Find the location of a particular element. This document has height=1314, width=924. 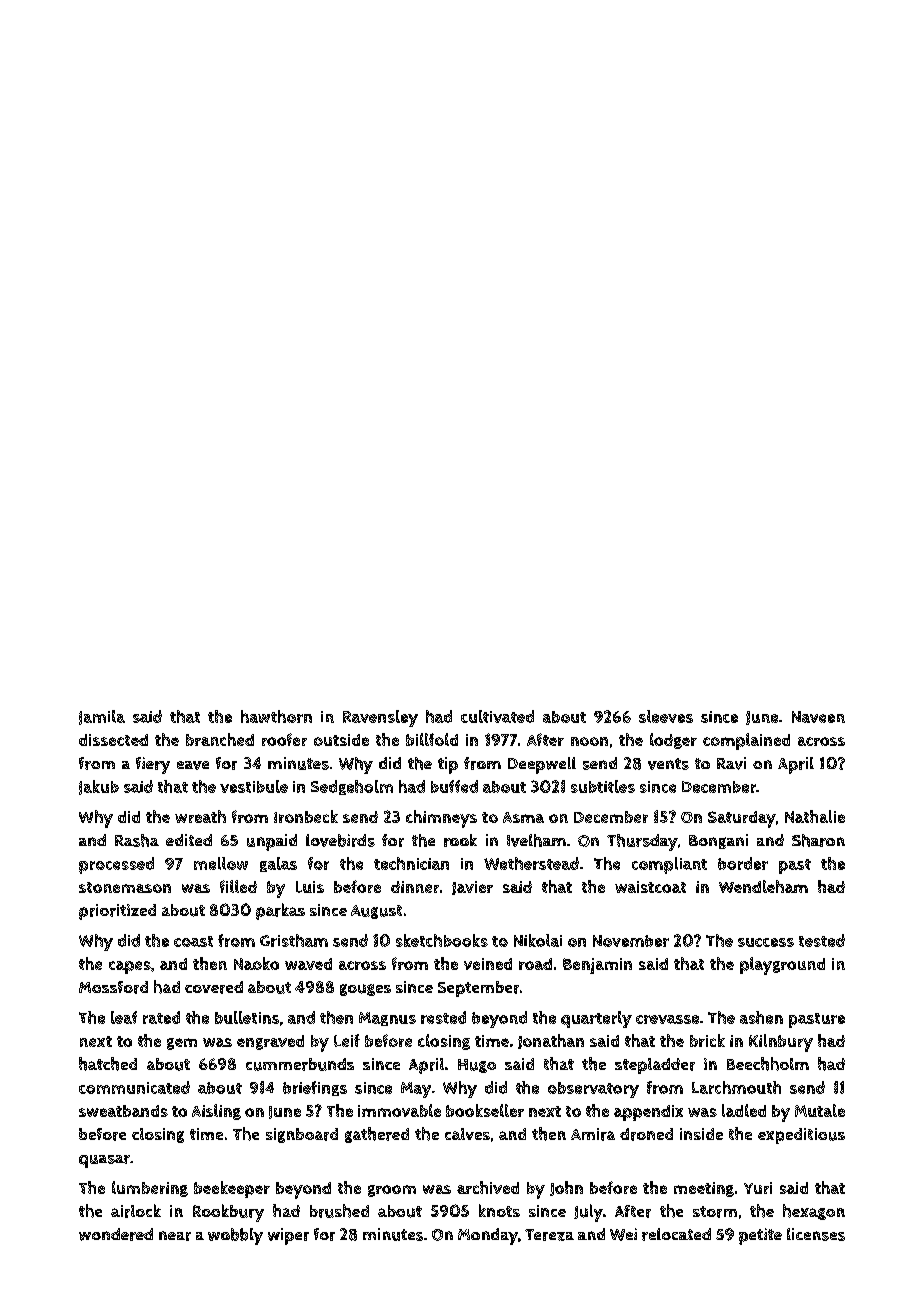

billfold is located at coordinates (432, 739).
